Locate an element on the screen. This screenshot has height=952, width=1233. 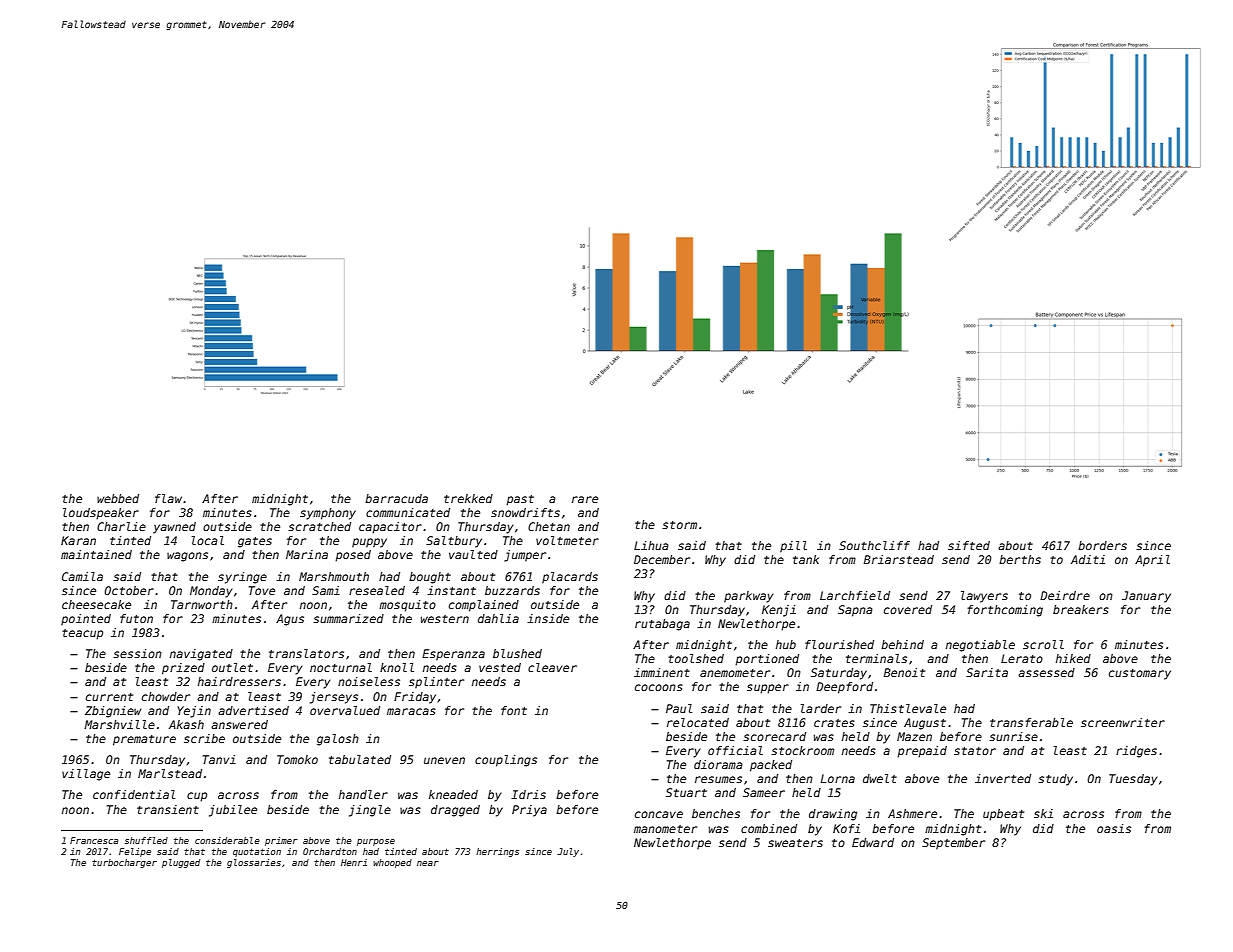
complained is located at coordinates (484, 606).
